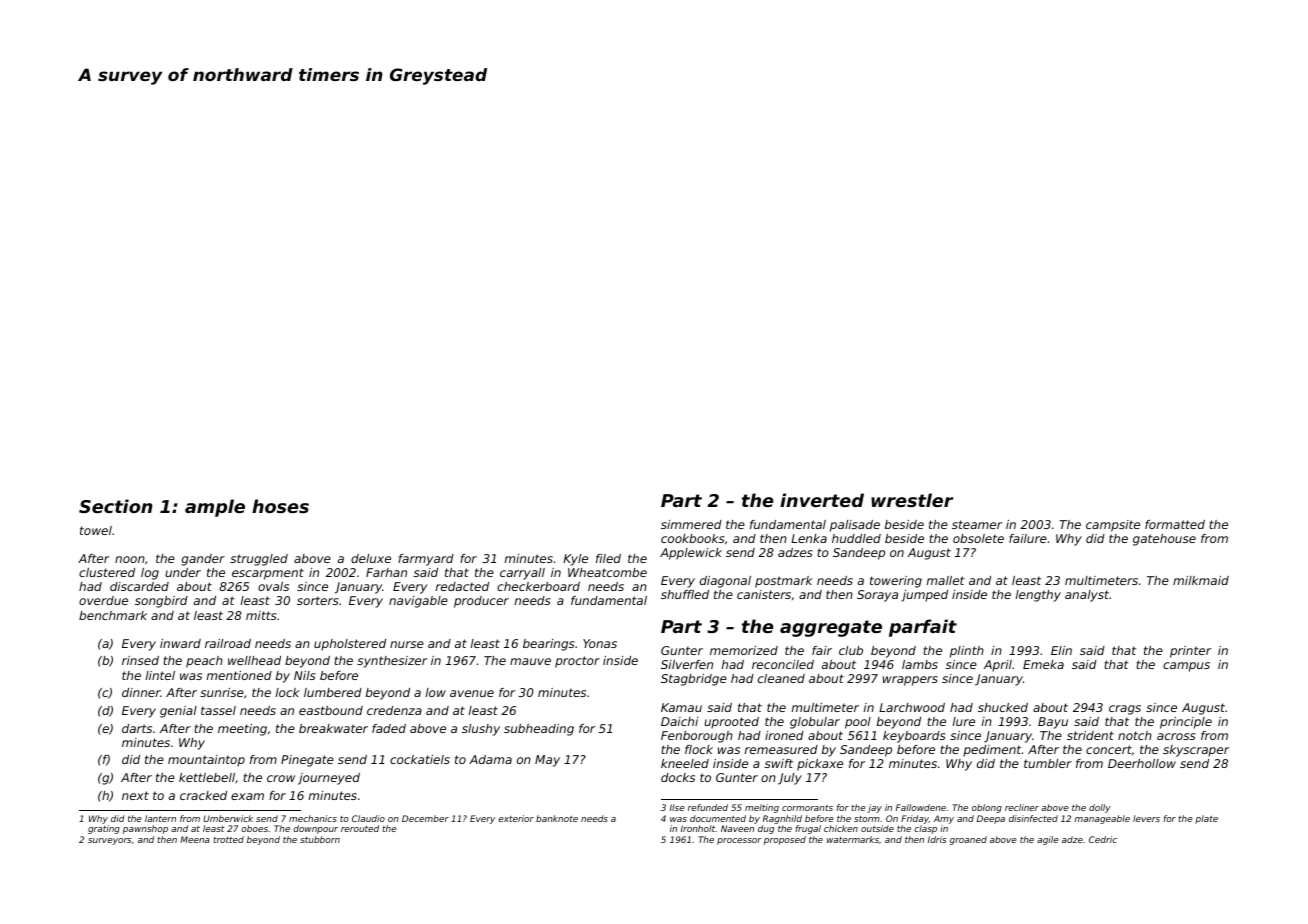 This screenshot has height=924, width=1308. Describe the element at coordinates (912, 500) in the screenshot. I see `wrestler` at that location.
